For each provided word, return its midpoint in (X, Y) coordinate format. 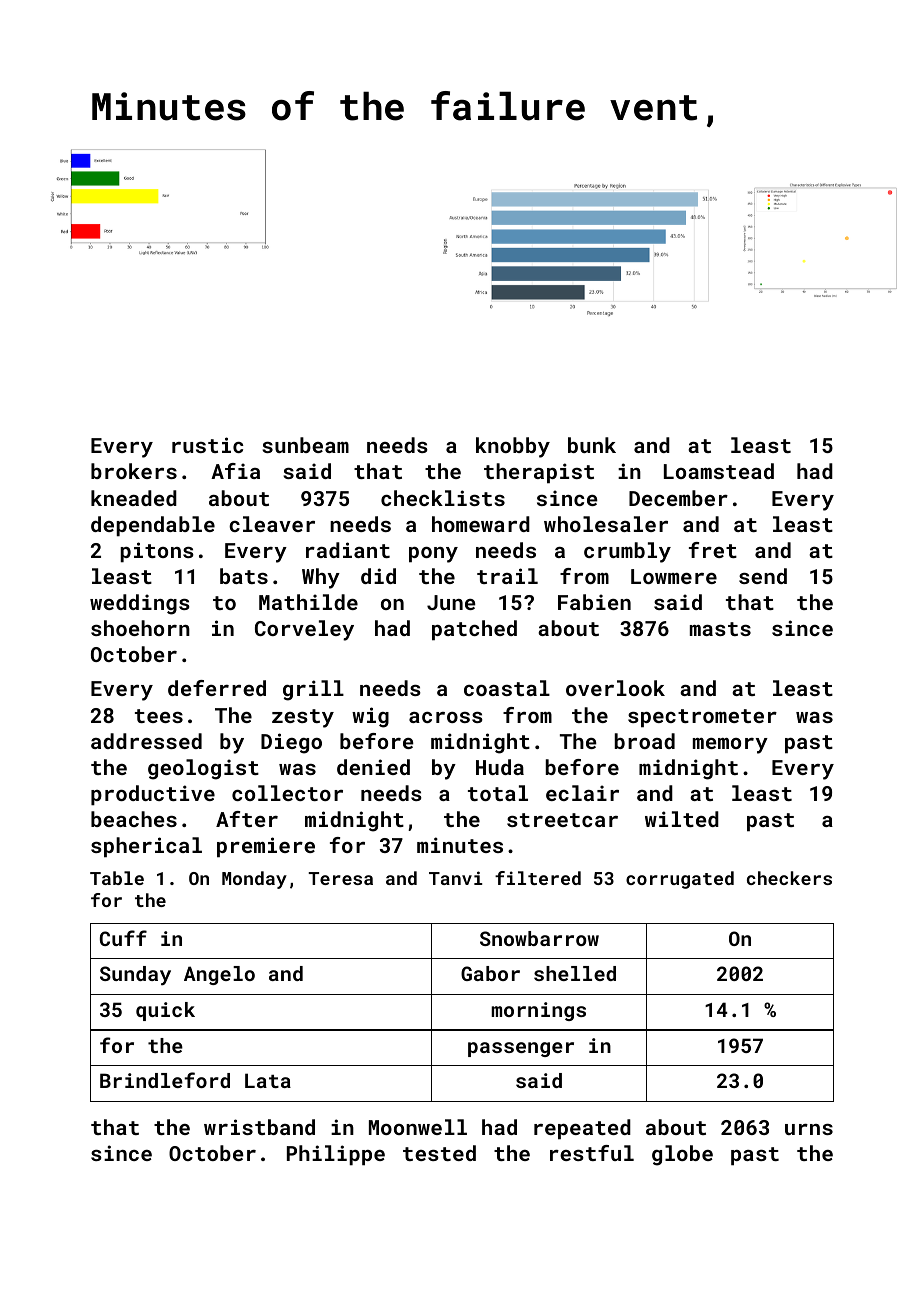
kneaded (134, 498)
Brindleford (165, 1080)
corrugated (680, 880)
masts (720, 629)
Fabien (594, 602)
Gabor (490, 973)
